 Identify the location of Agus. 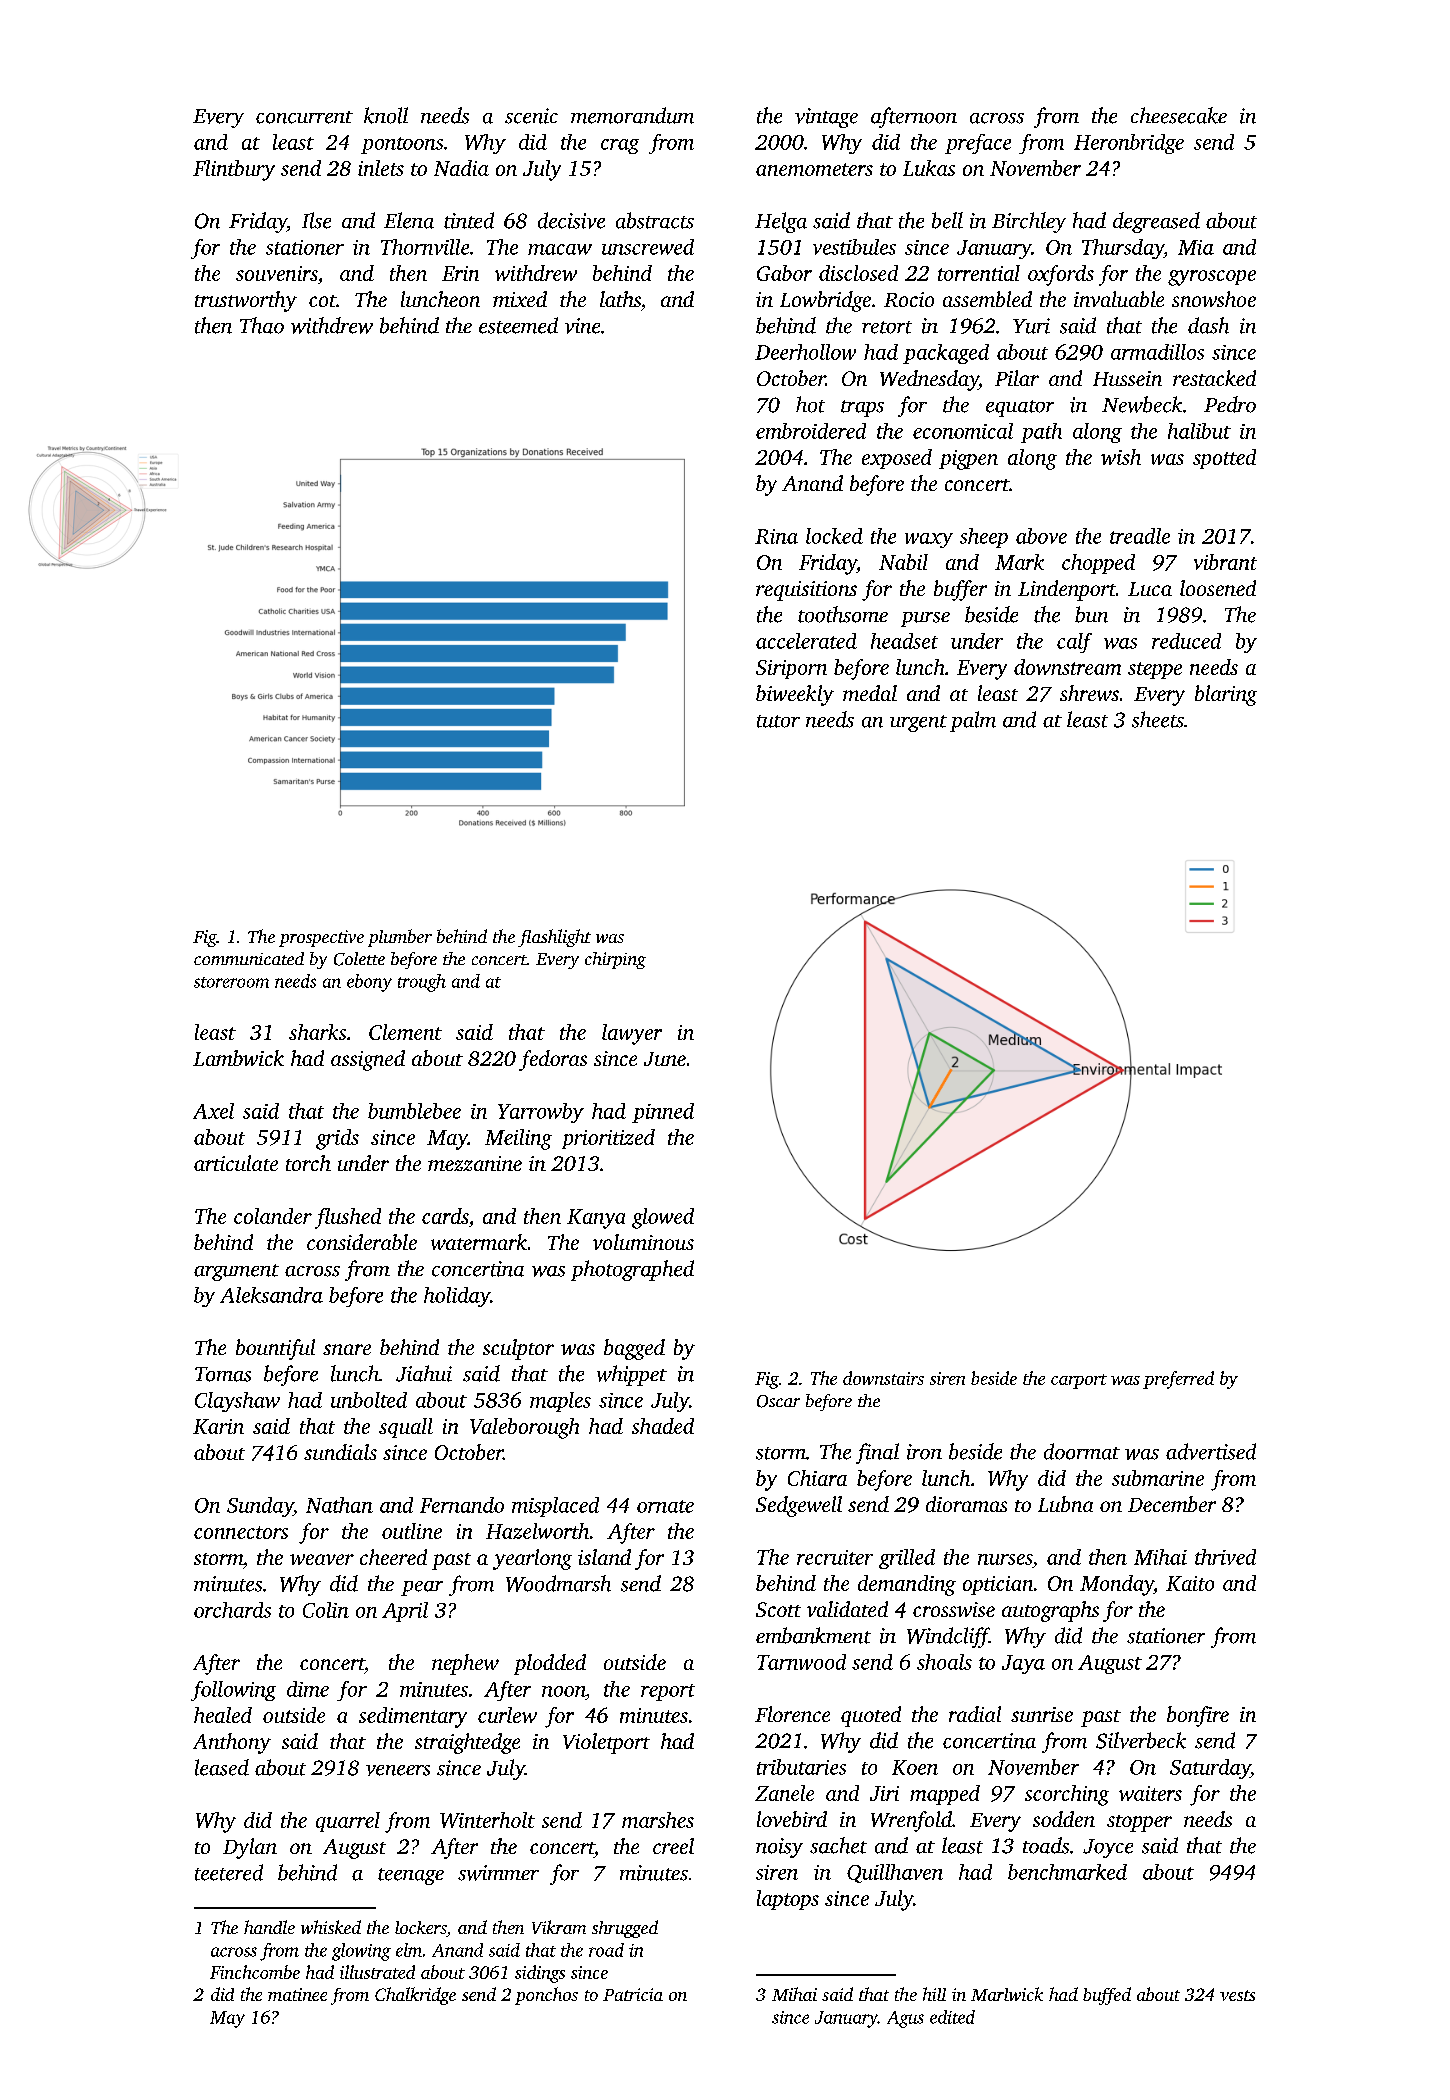
(905, 2019).
